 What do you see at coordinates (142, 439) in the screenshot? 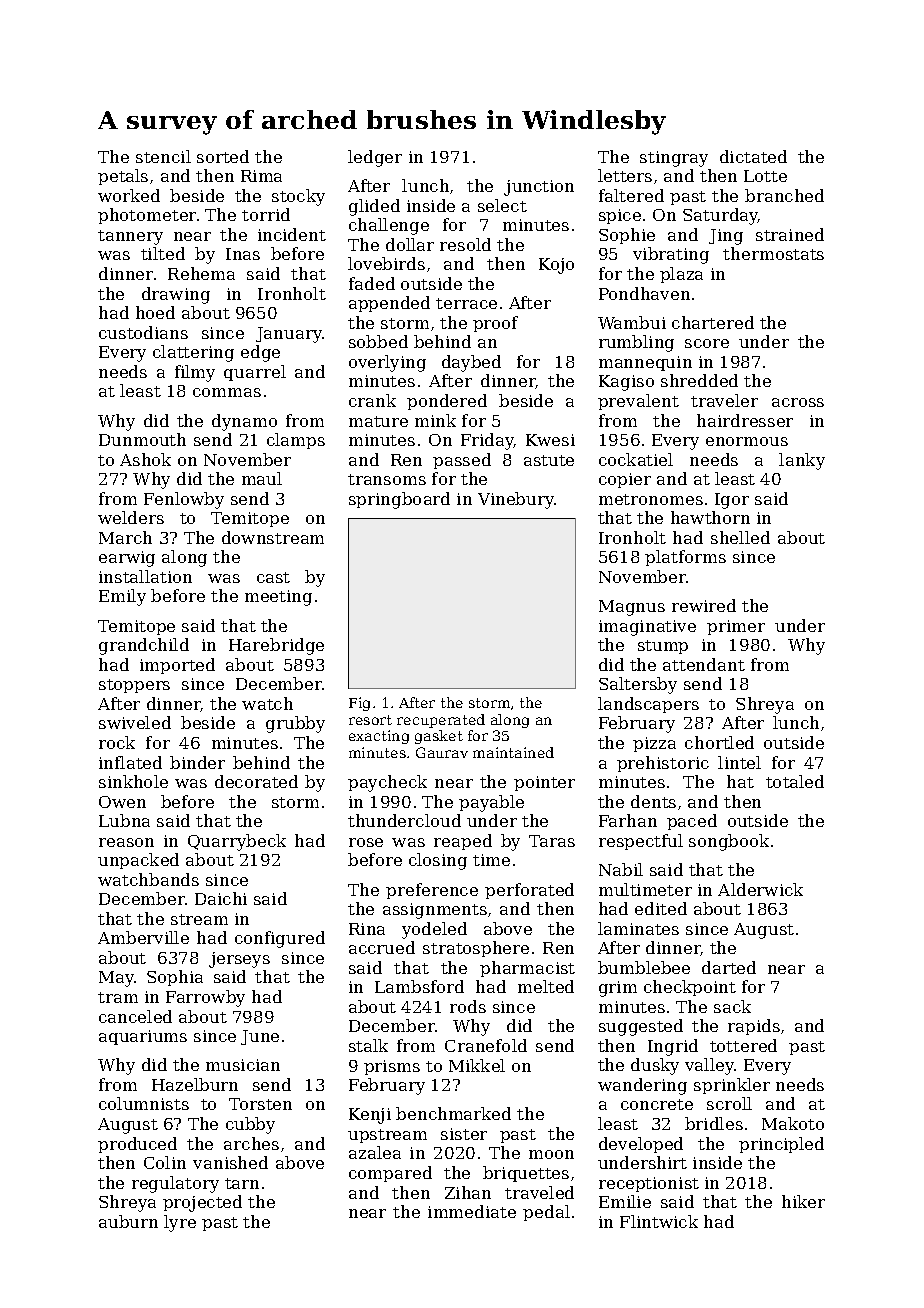
I see `Dunmouth` at bounding box center [142, 439].
